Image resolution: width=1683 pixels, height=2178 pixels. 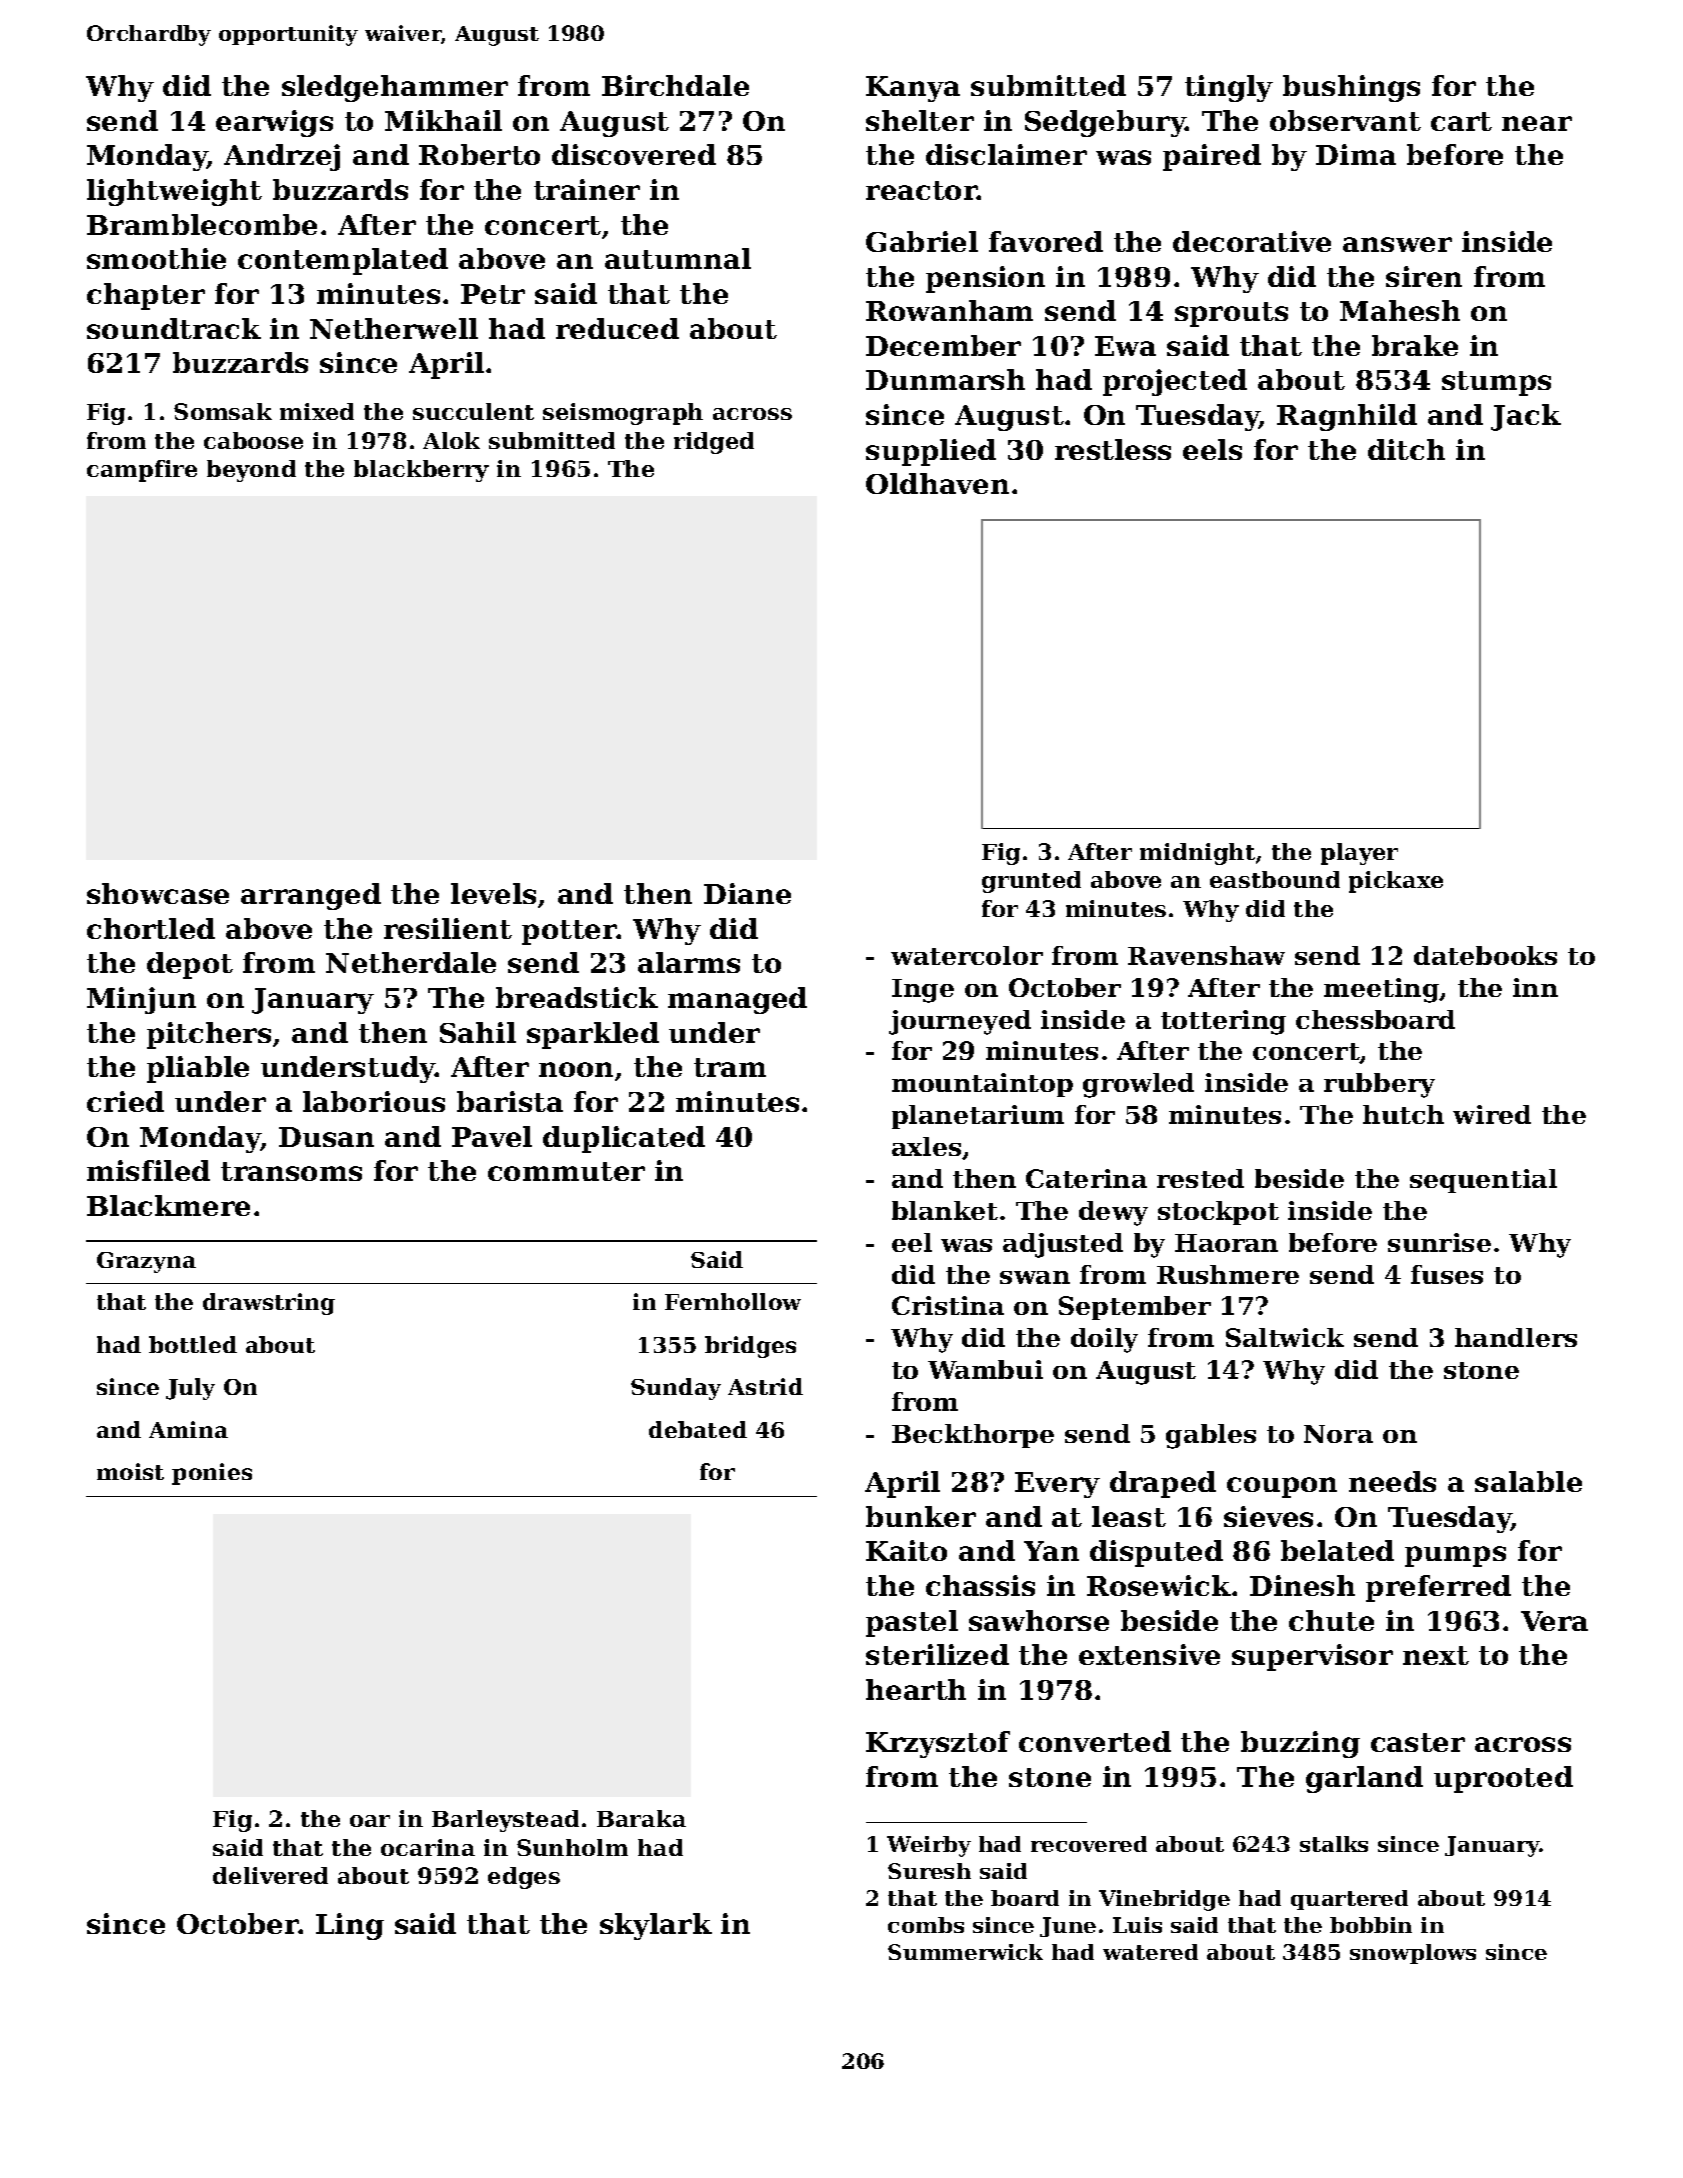 What do you see at coordinates (1415, 345) in the screenshot?
I see `brake` at bounding box center [1415, 345].
